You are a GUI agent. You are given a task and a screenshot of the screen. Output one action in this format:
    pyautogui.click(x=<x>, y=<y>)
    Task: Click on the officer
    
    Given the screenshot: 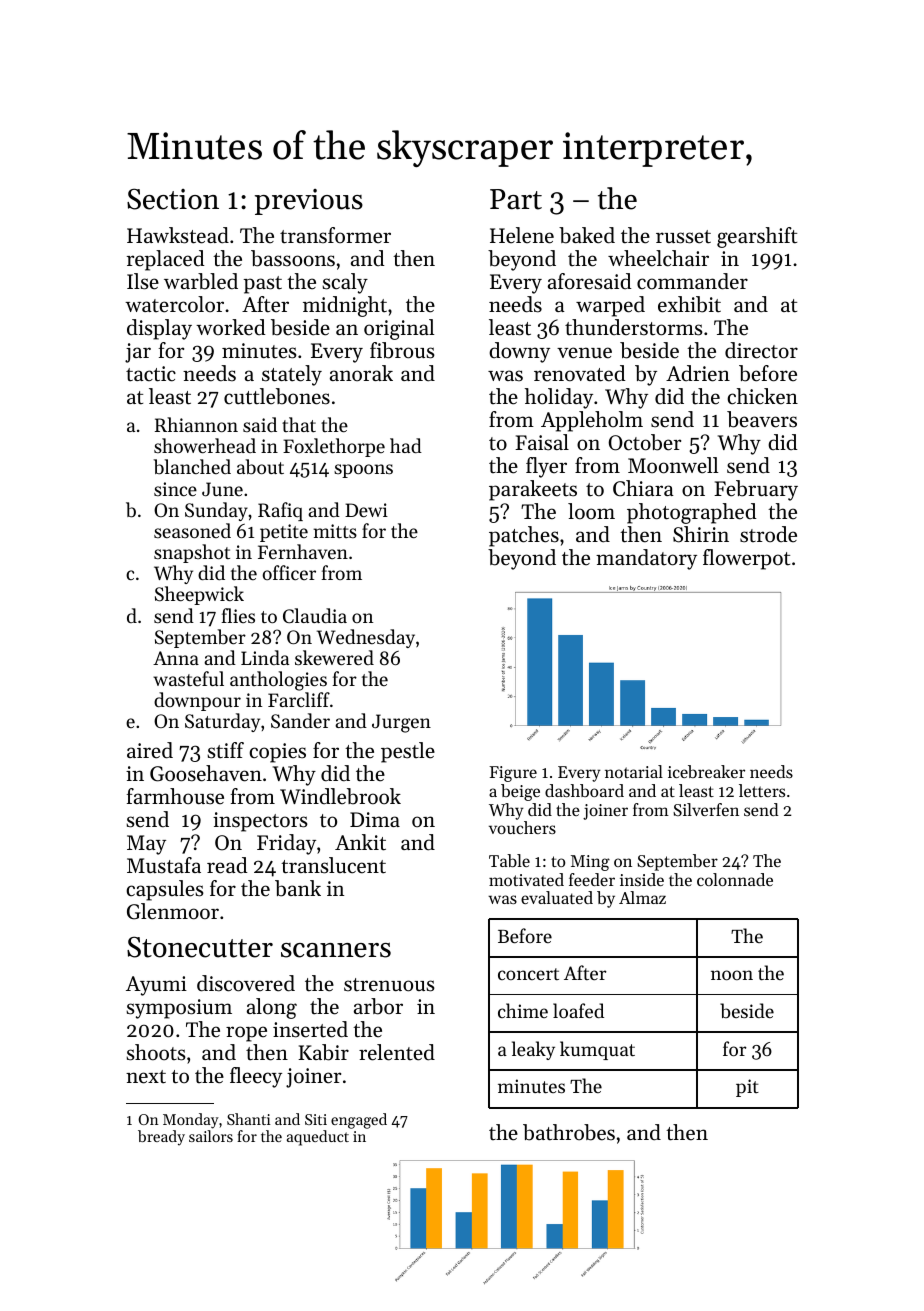 What is the action you would take?
    pyautogui.click(x=289, y=572)
